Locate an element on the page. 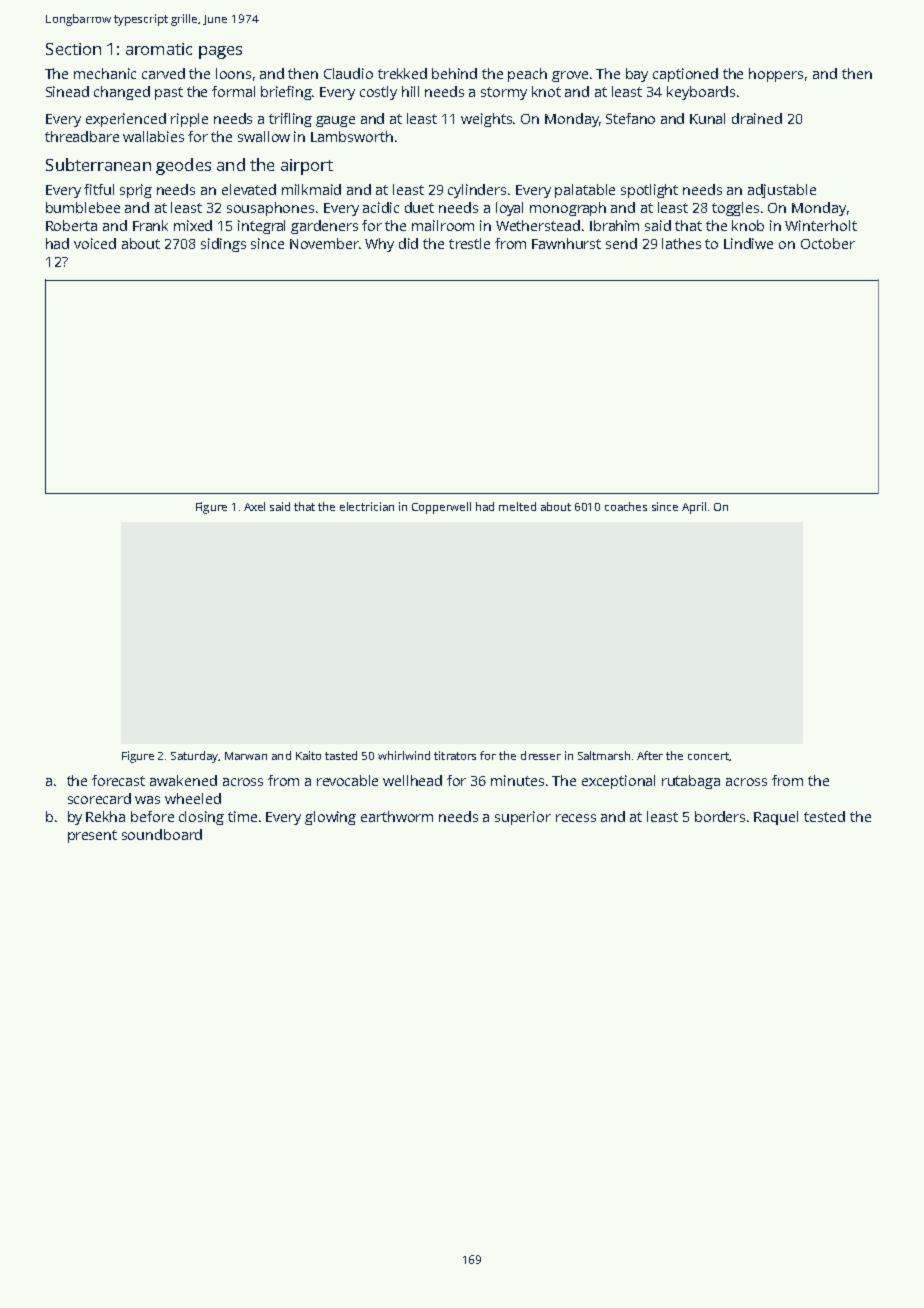 This image has width=924, height=1308. Saturday is located at coordinates (194, 757).
